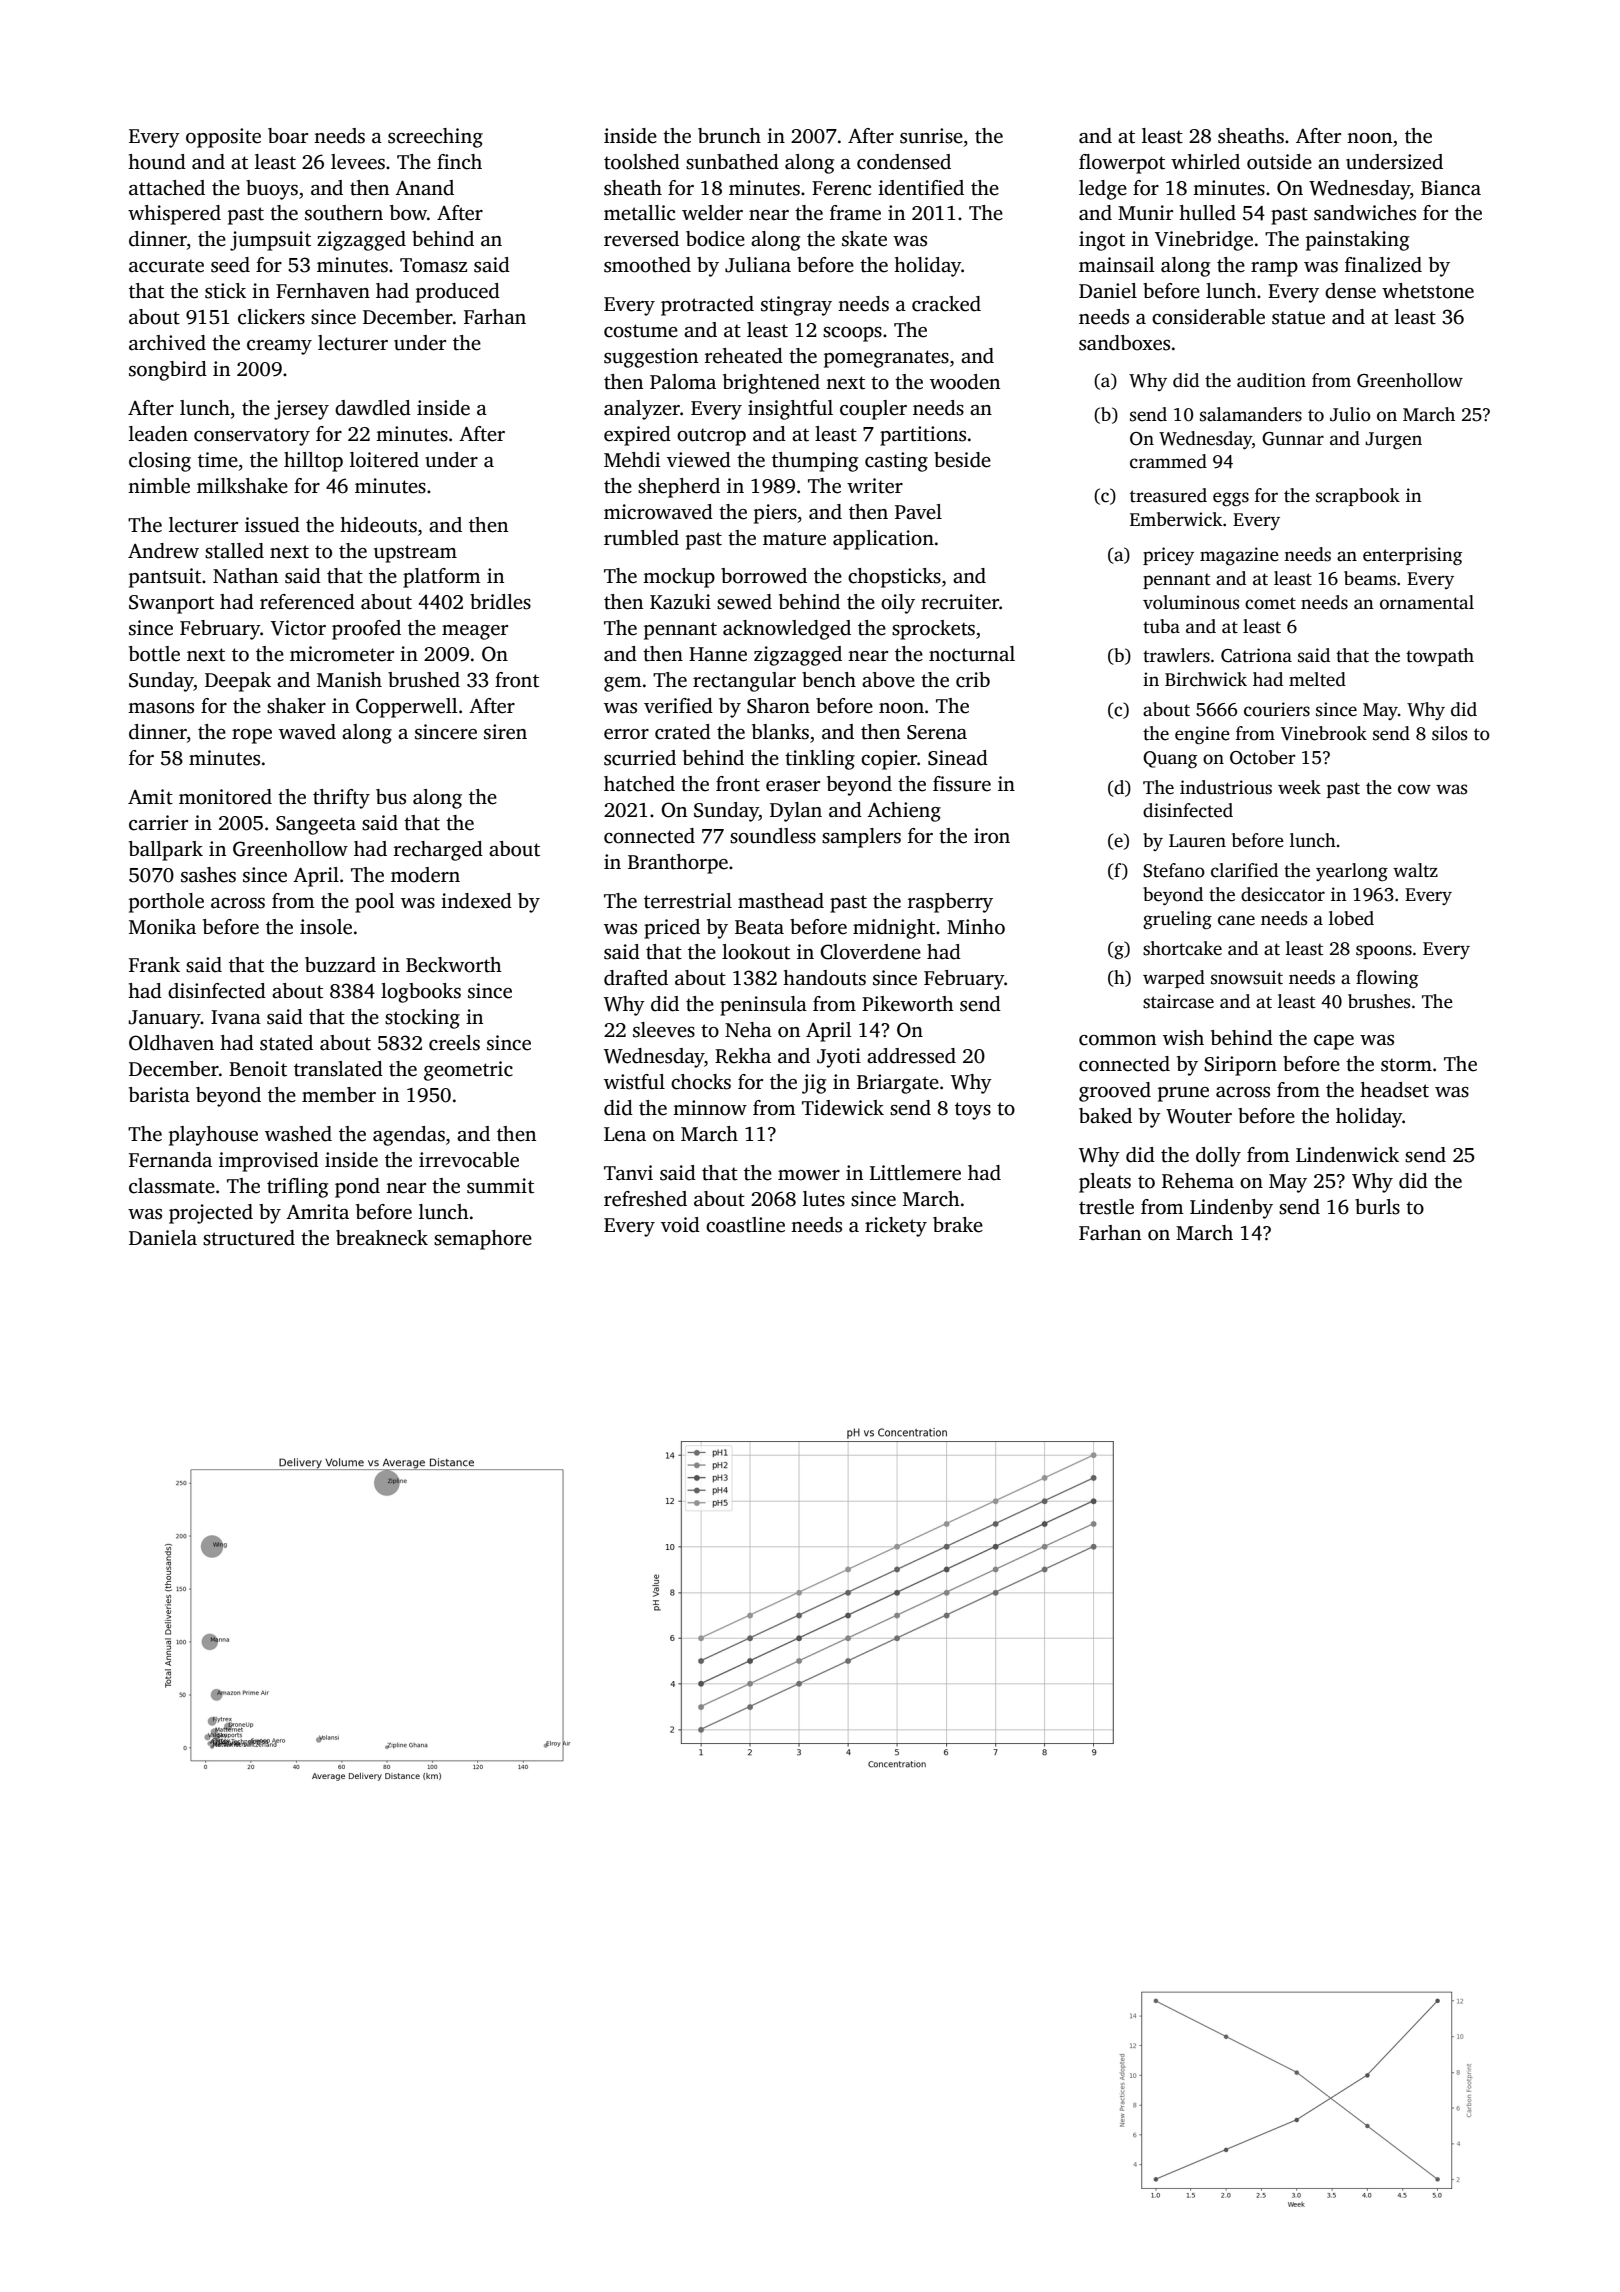  I want to click on metallic, so click(639, 213).
